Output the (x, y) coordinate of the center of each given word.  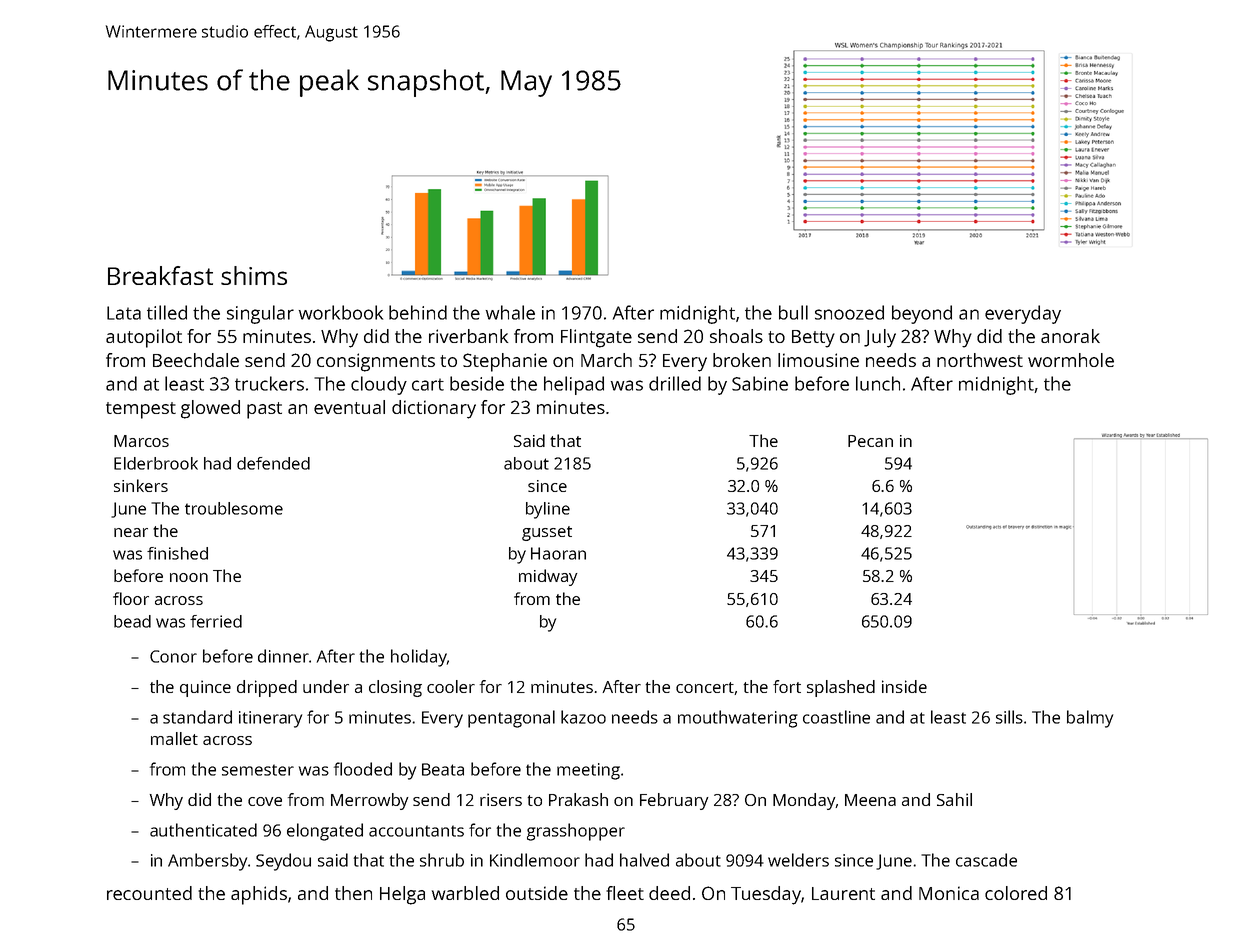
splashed (841, 688)
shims (254, 275)
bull (793, 312)
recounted (149, 893)
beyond (922, 314)
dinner (283, 656)
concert (705, 688)
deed (669, 893)
